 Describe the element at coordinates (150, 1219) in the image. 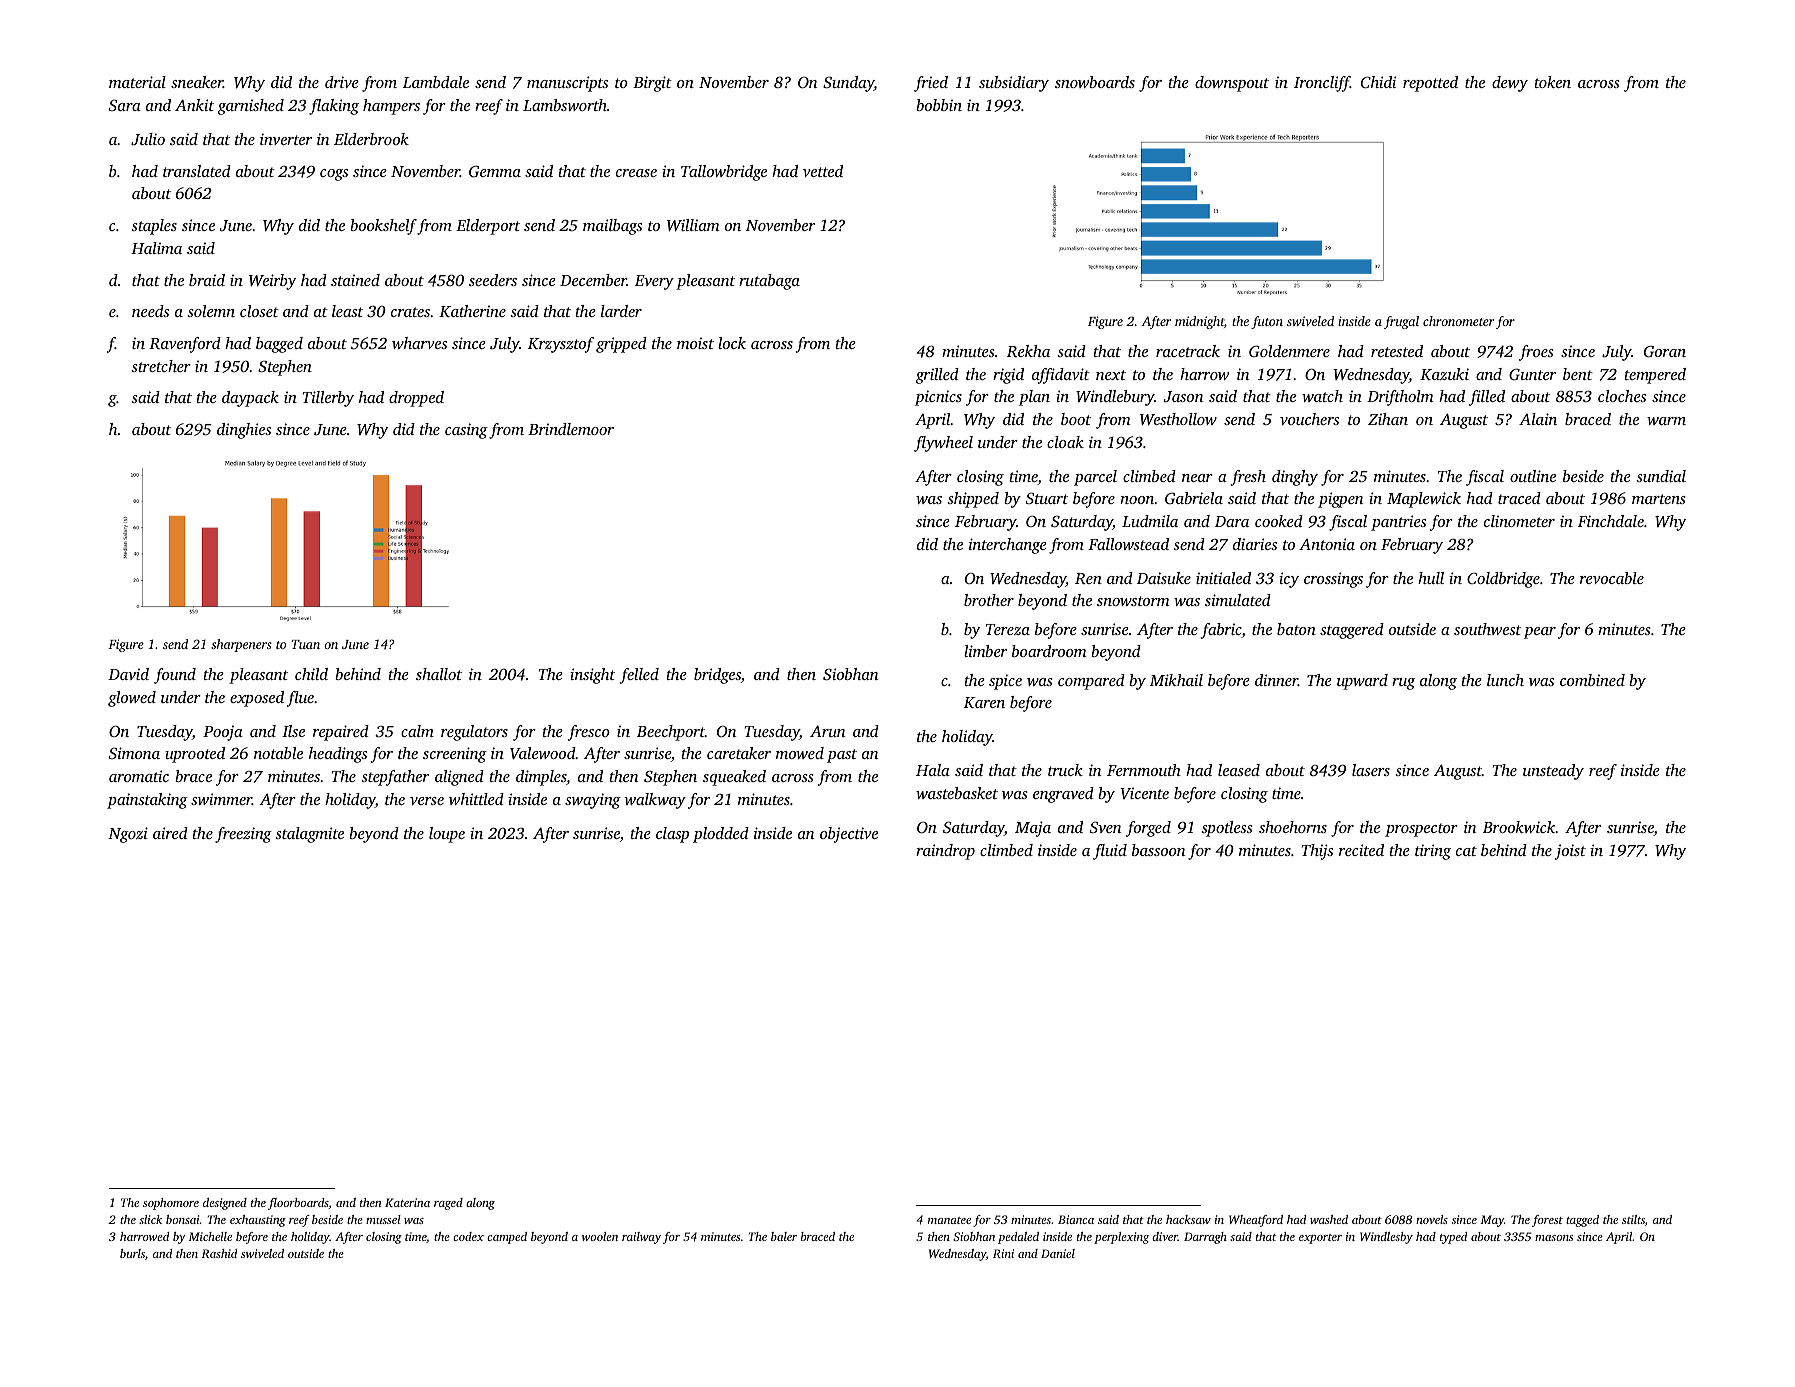

I see `slick` at that location.
